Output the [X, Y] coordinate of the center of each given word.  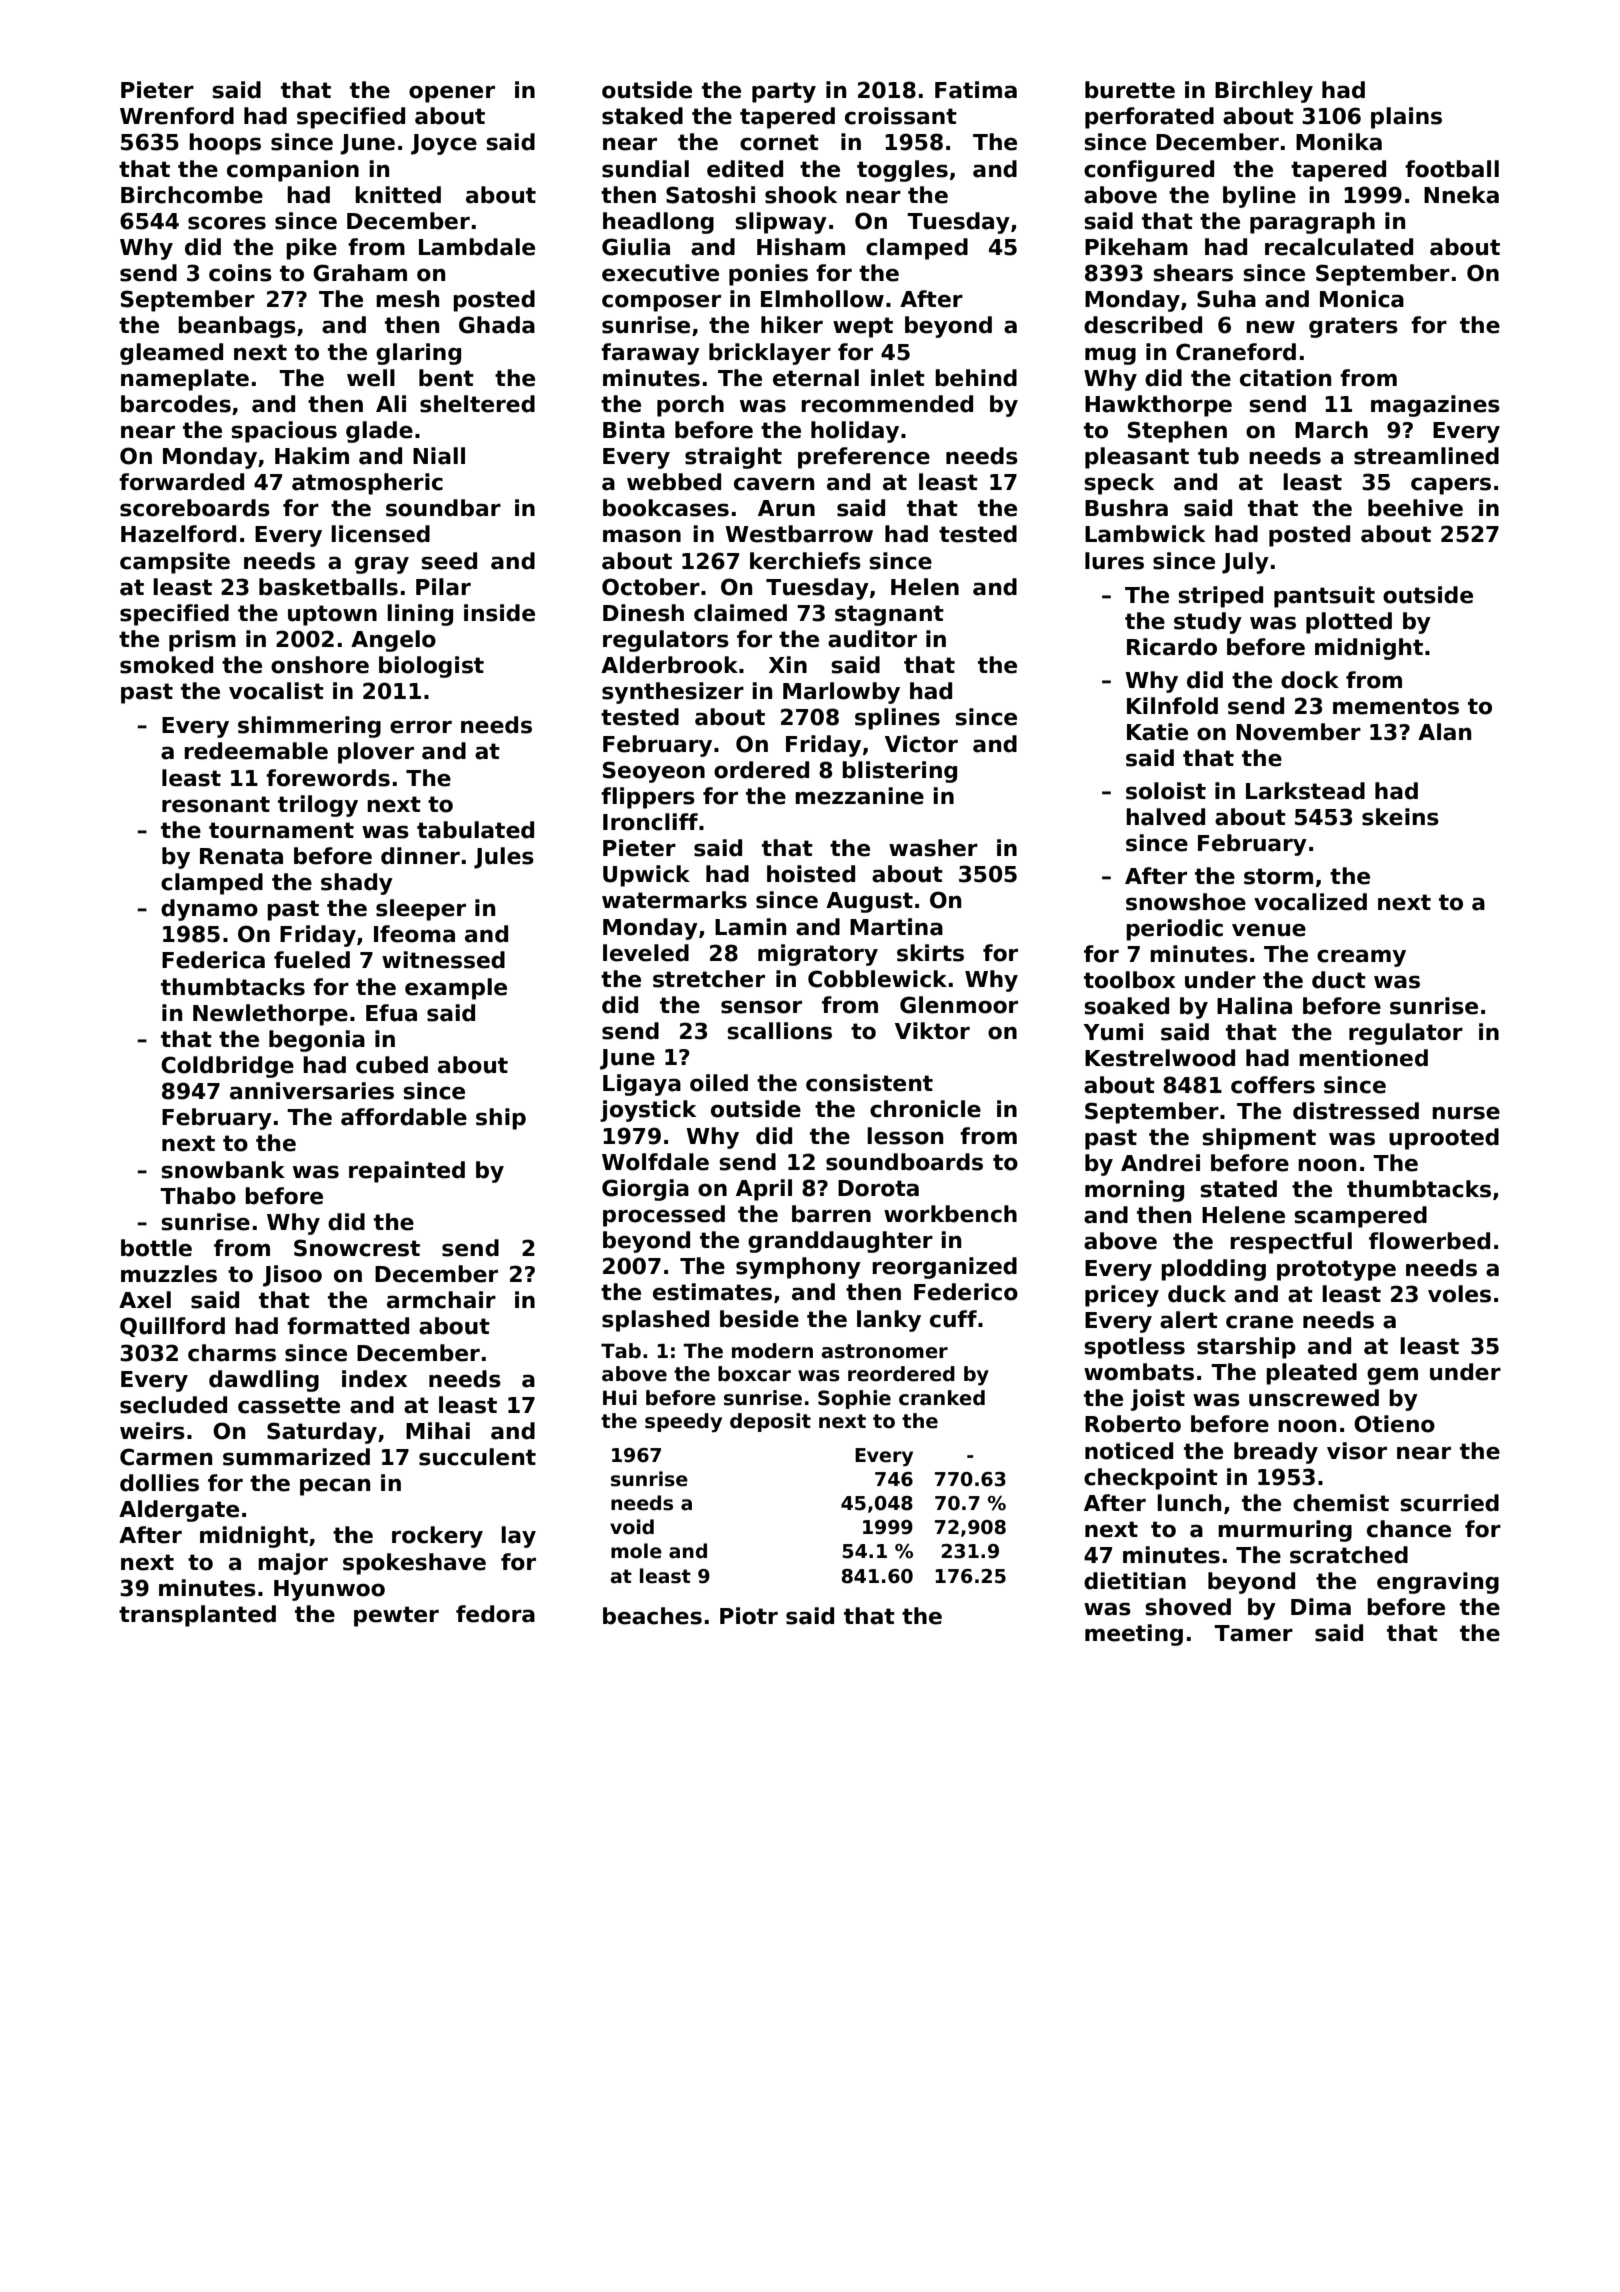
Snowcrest [357, 1248]
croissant [901, 116]
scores [227, 223]
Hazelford [178, 534]
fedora [495, 1614]
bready [1276, 1453]
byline [1259, 197]
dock [1310, 680]
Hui [620, 1398]
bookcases [666, 508]
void [632, 1527]
